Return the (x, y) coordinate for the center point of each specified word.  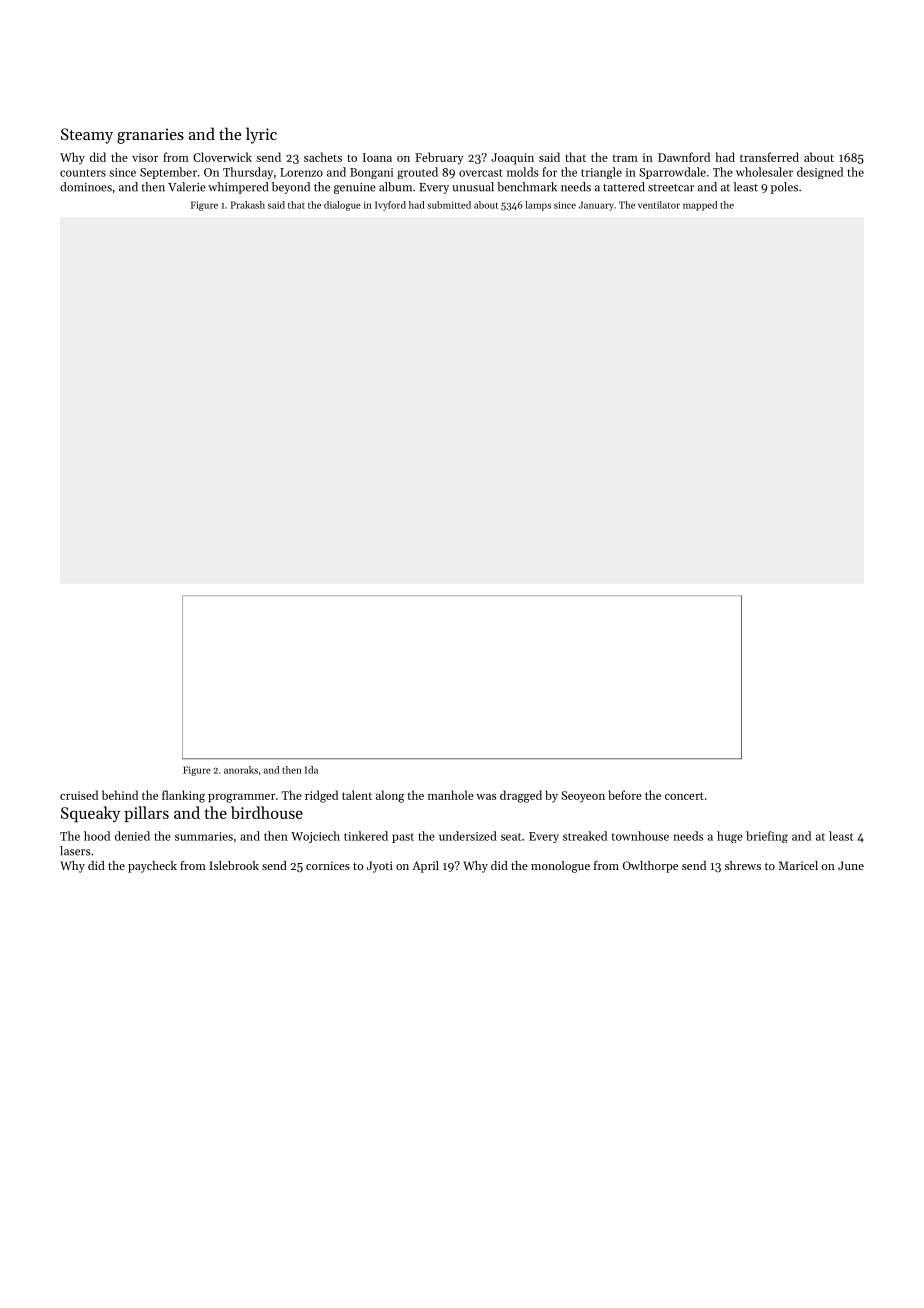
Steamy (87, 136)
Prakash (248, 205)
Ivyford (390, 206)
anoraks (241, 770)
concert (684, 796)
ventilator (659, 205)
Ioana (377, 157)
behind (120, 795)
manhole (451, 795)
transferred (769, 157)
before (625, 795)
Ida (311, 770)
